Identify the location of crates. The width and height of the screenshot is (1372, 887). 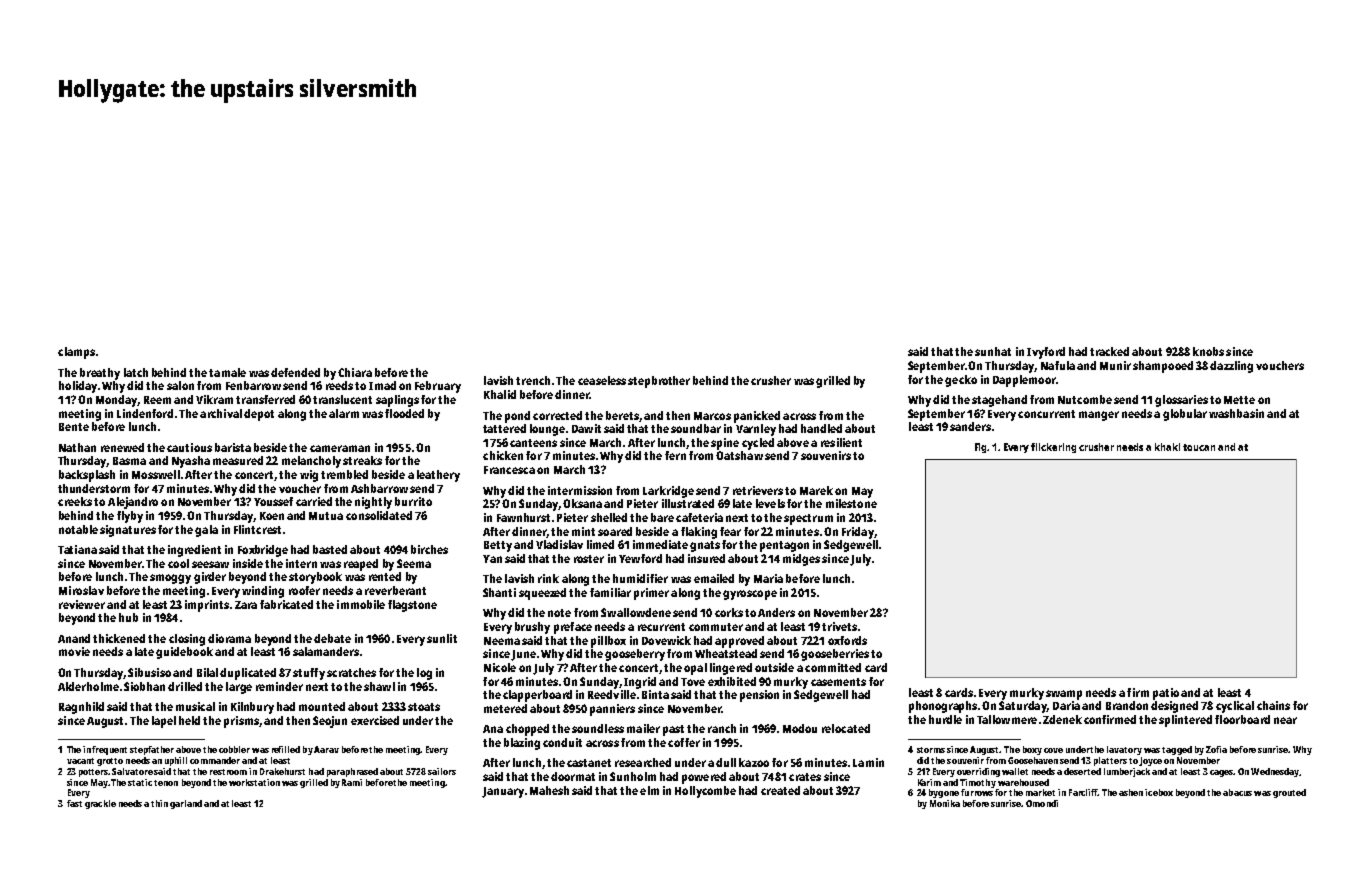
(805, 777).
